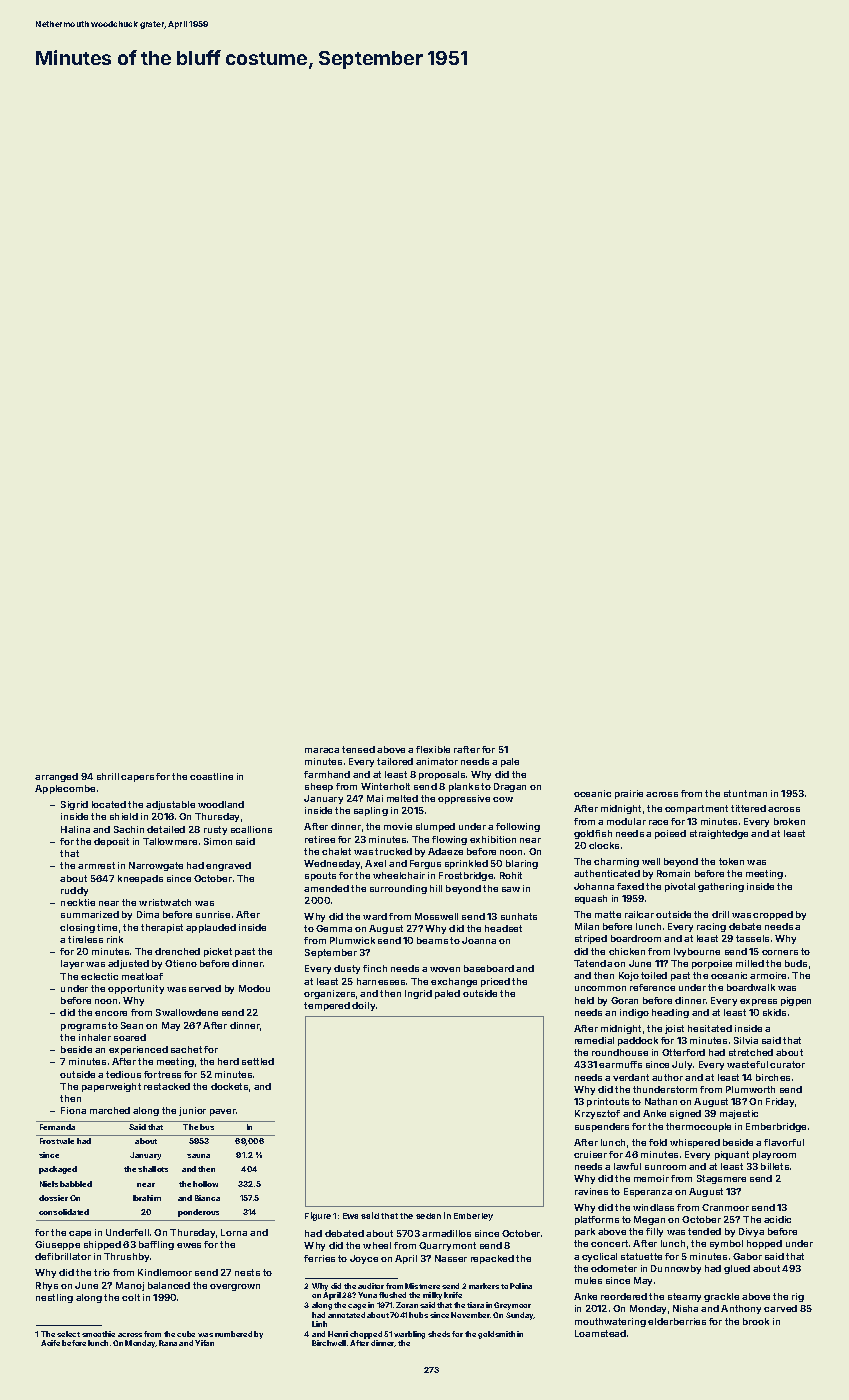 This document has width=849, height=1400. I want to click on dossier, so click(53, 1198).
